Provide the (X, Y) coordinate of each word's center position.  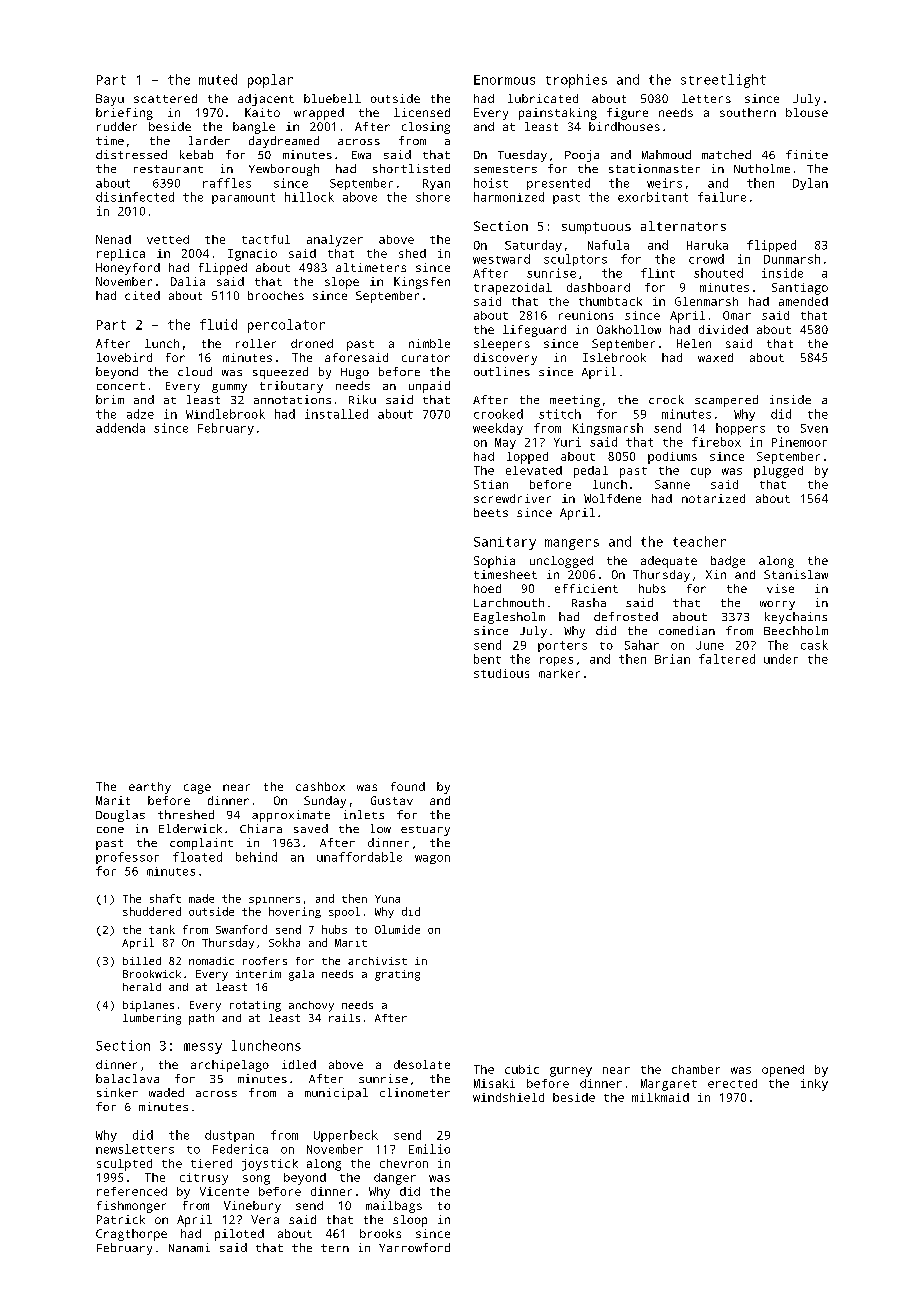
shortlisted (411, 168)
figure (627, 114)
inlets (364, 814)
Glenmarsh (706, 301)
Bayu (110, 100)
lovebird (124, 357)
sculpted (124, 1165)
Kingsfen (422, 283)
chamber (696, 1069)
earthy (150, 788)
